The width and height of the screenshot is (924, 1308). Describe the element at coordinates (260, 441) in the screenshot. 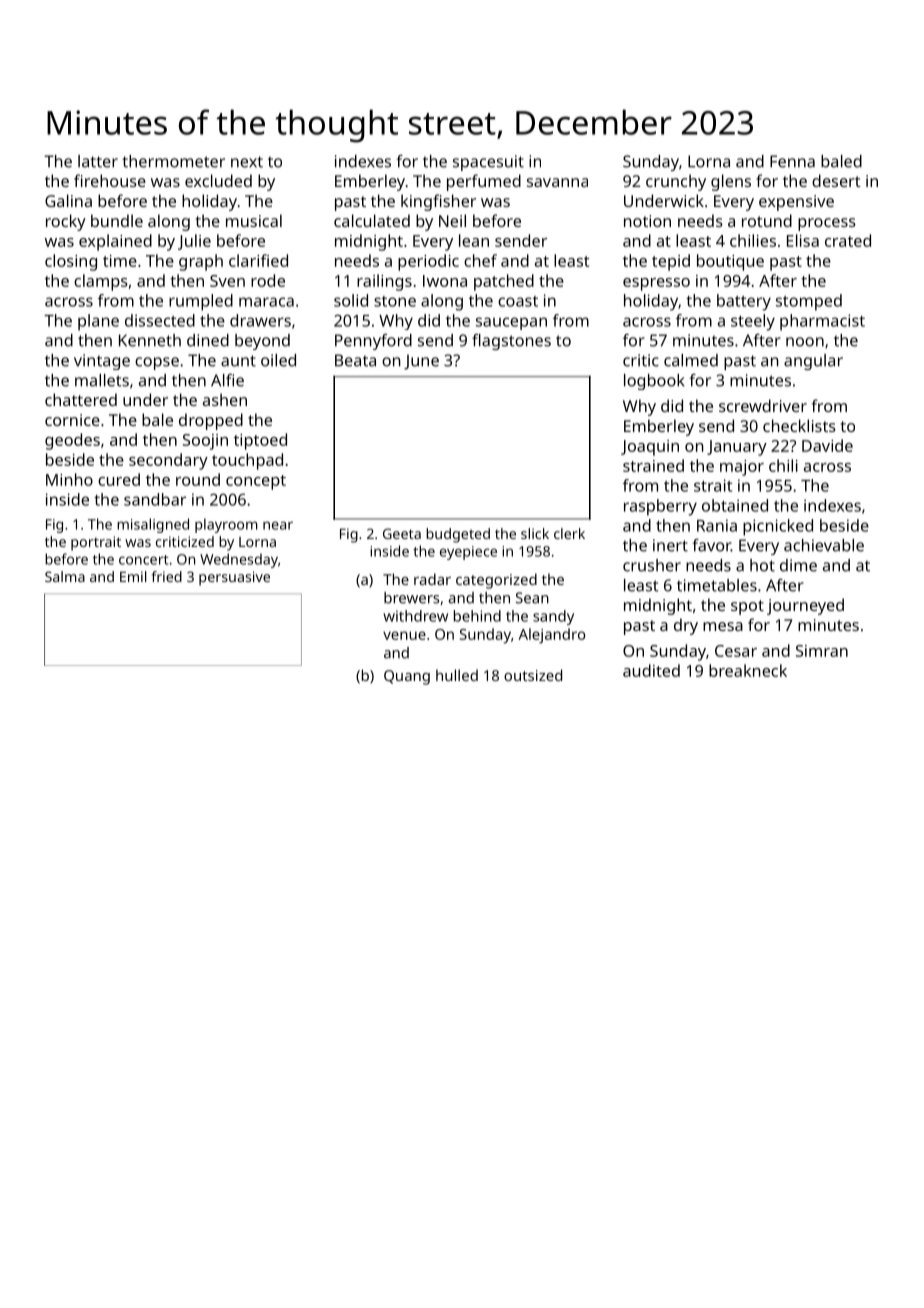

I see `tiptoed` at that location.
